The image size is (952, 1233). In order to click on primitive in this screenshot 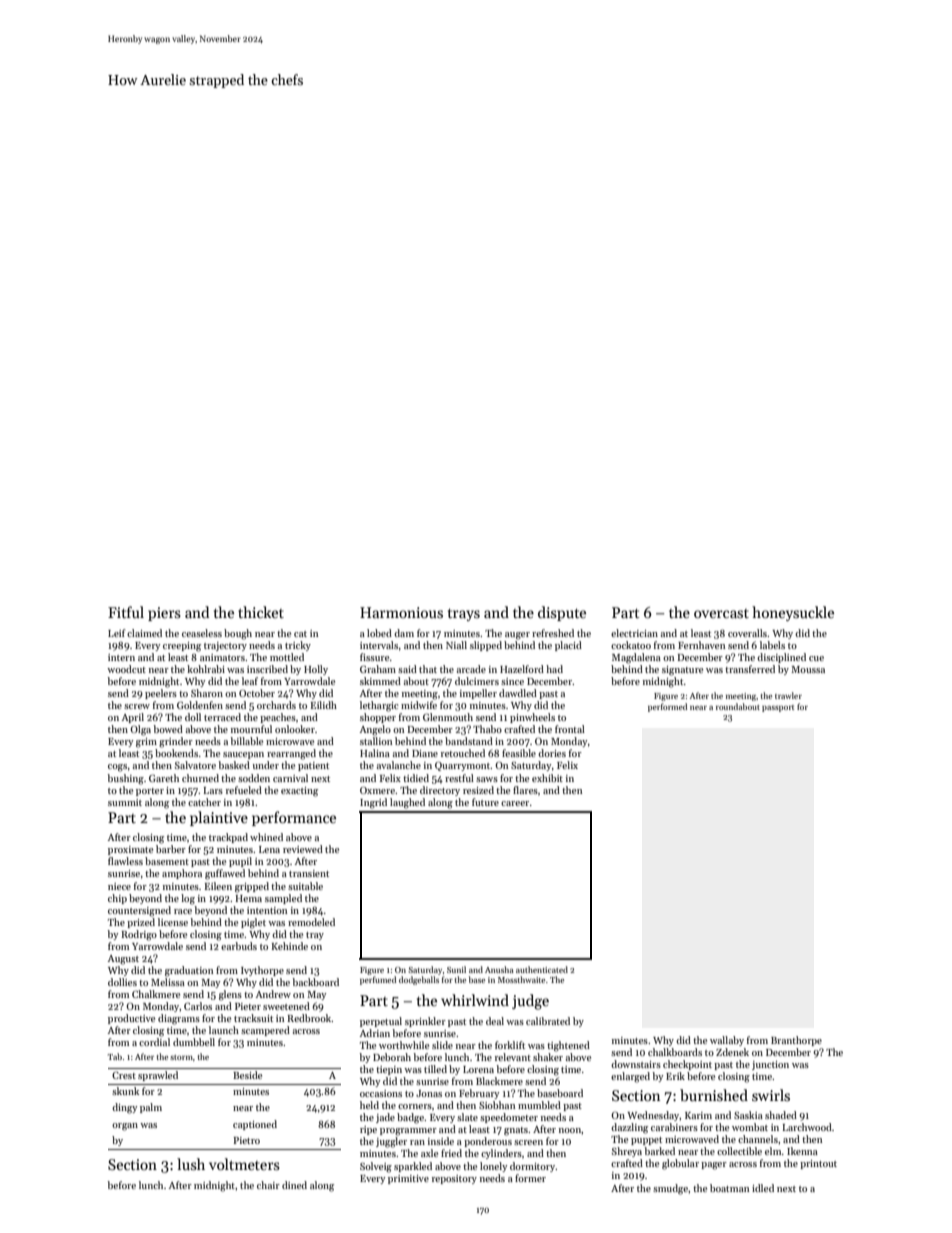, I will do `click(408, 1179)`.
